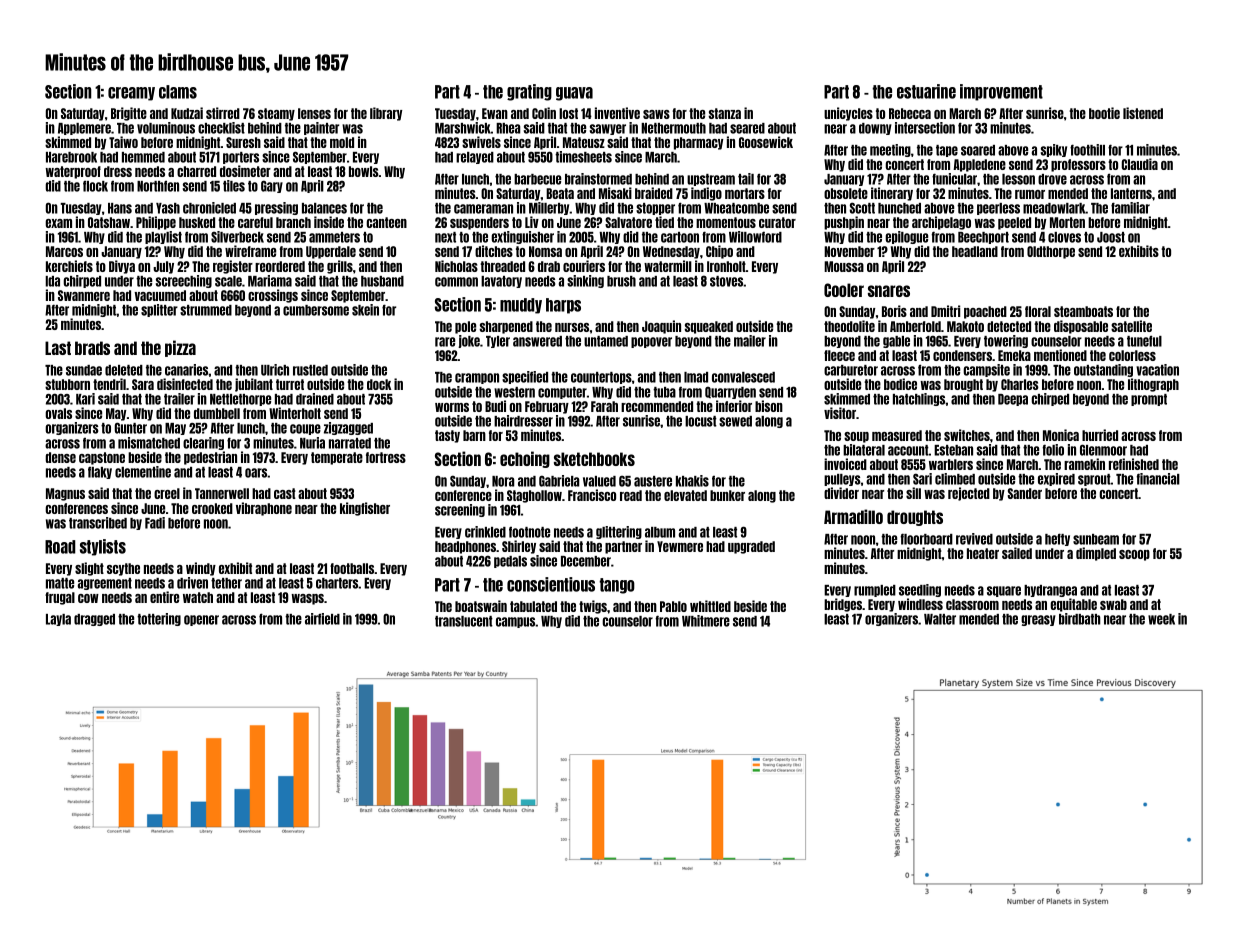  What do you see at coordinates (875, 129) in the screenshot?
I see `downy` at bounding box center [875, 129].
